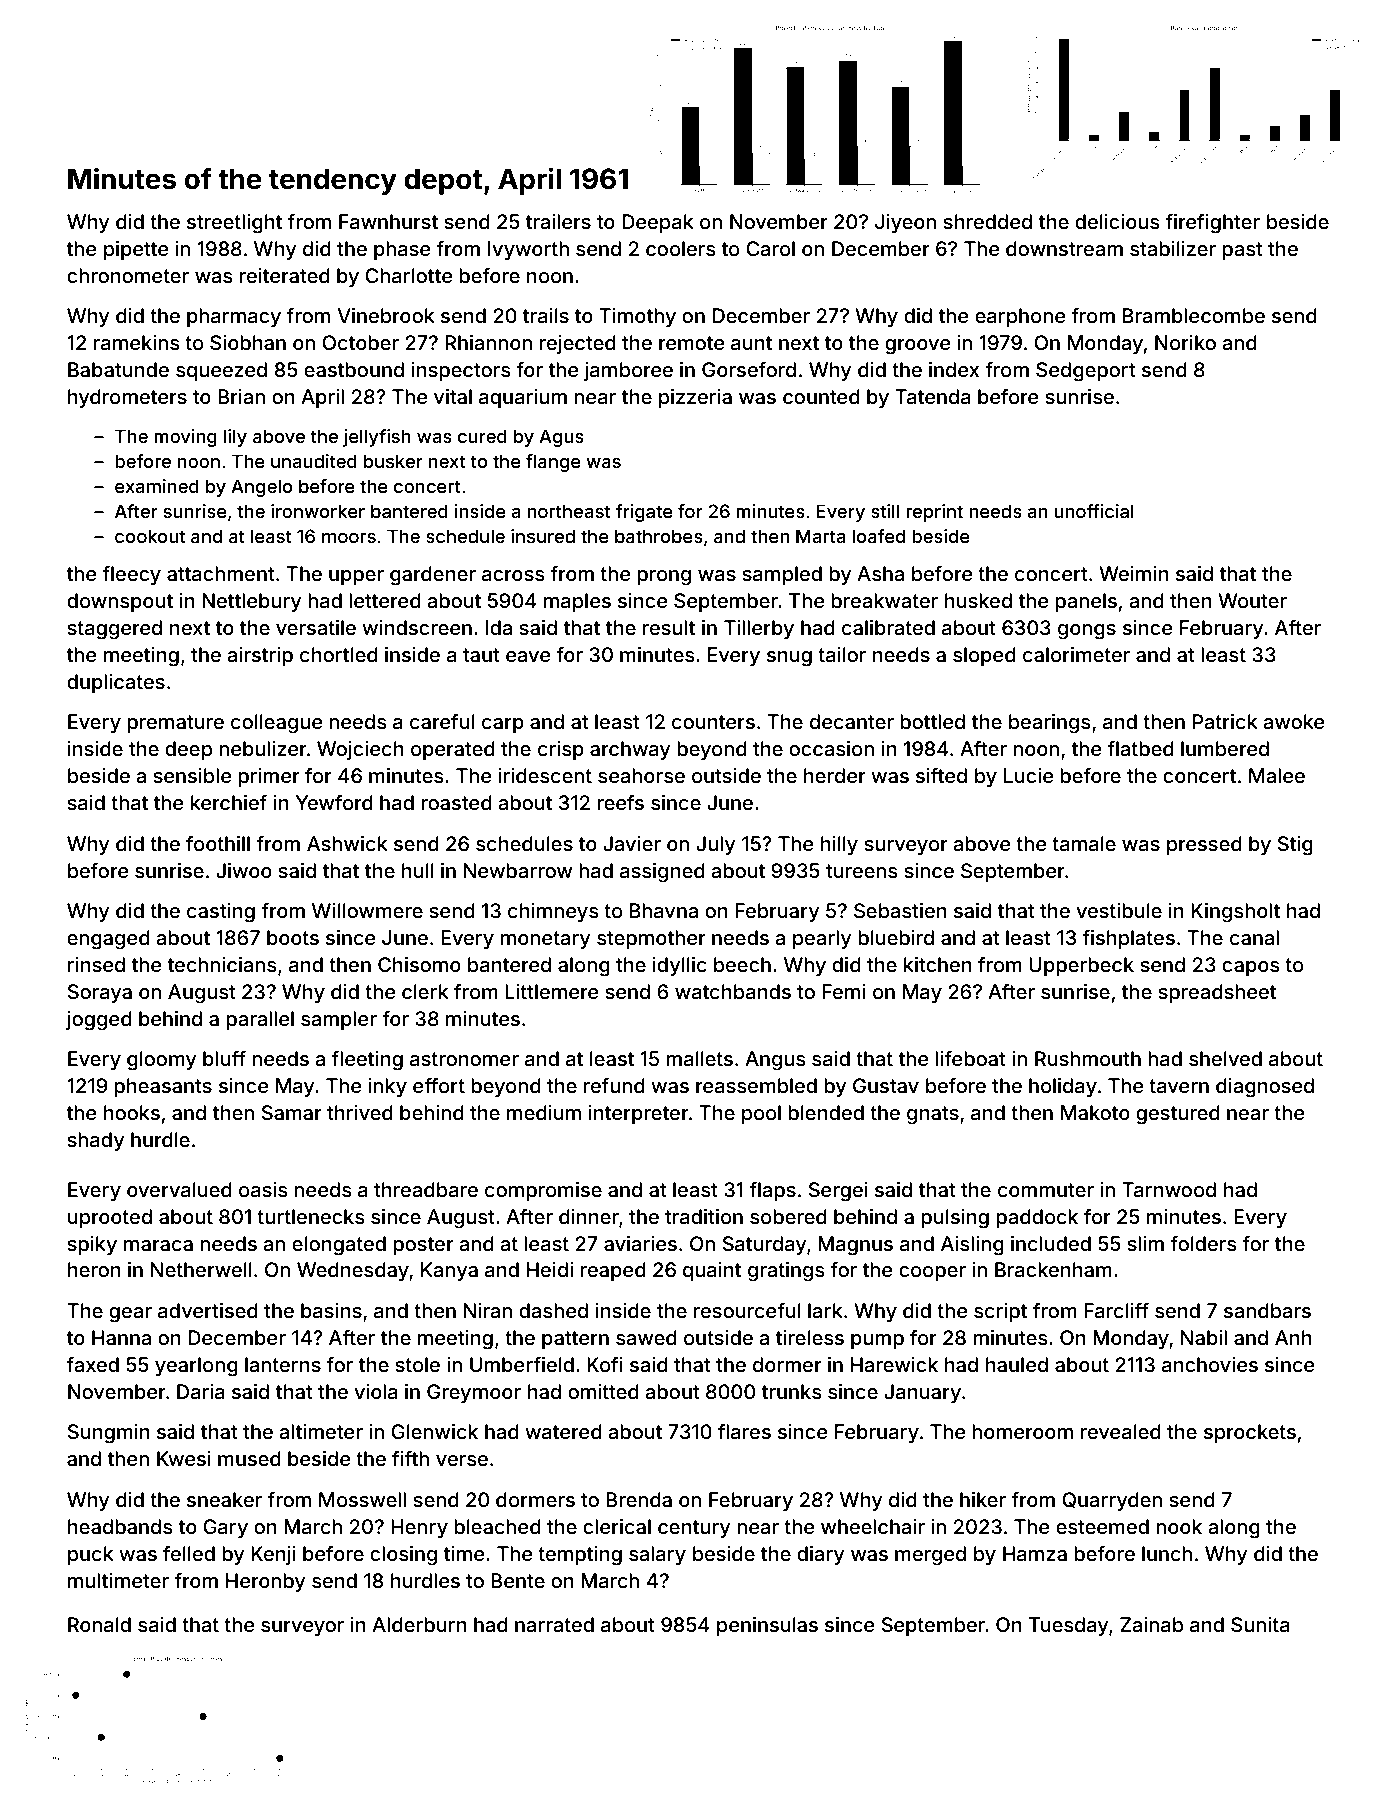 This image has height=1809, width=1398. Describe the element at coordinates (782, 575) in the image. I see `sampled` at that location.
